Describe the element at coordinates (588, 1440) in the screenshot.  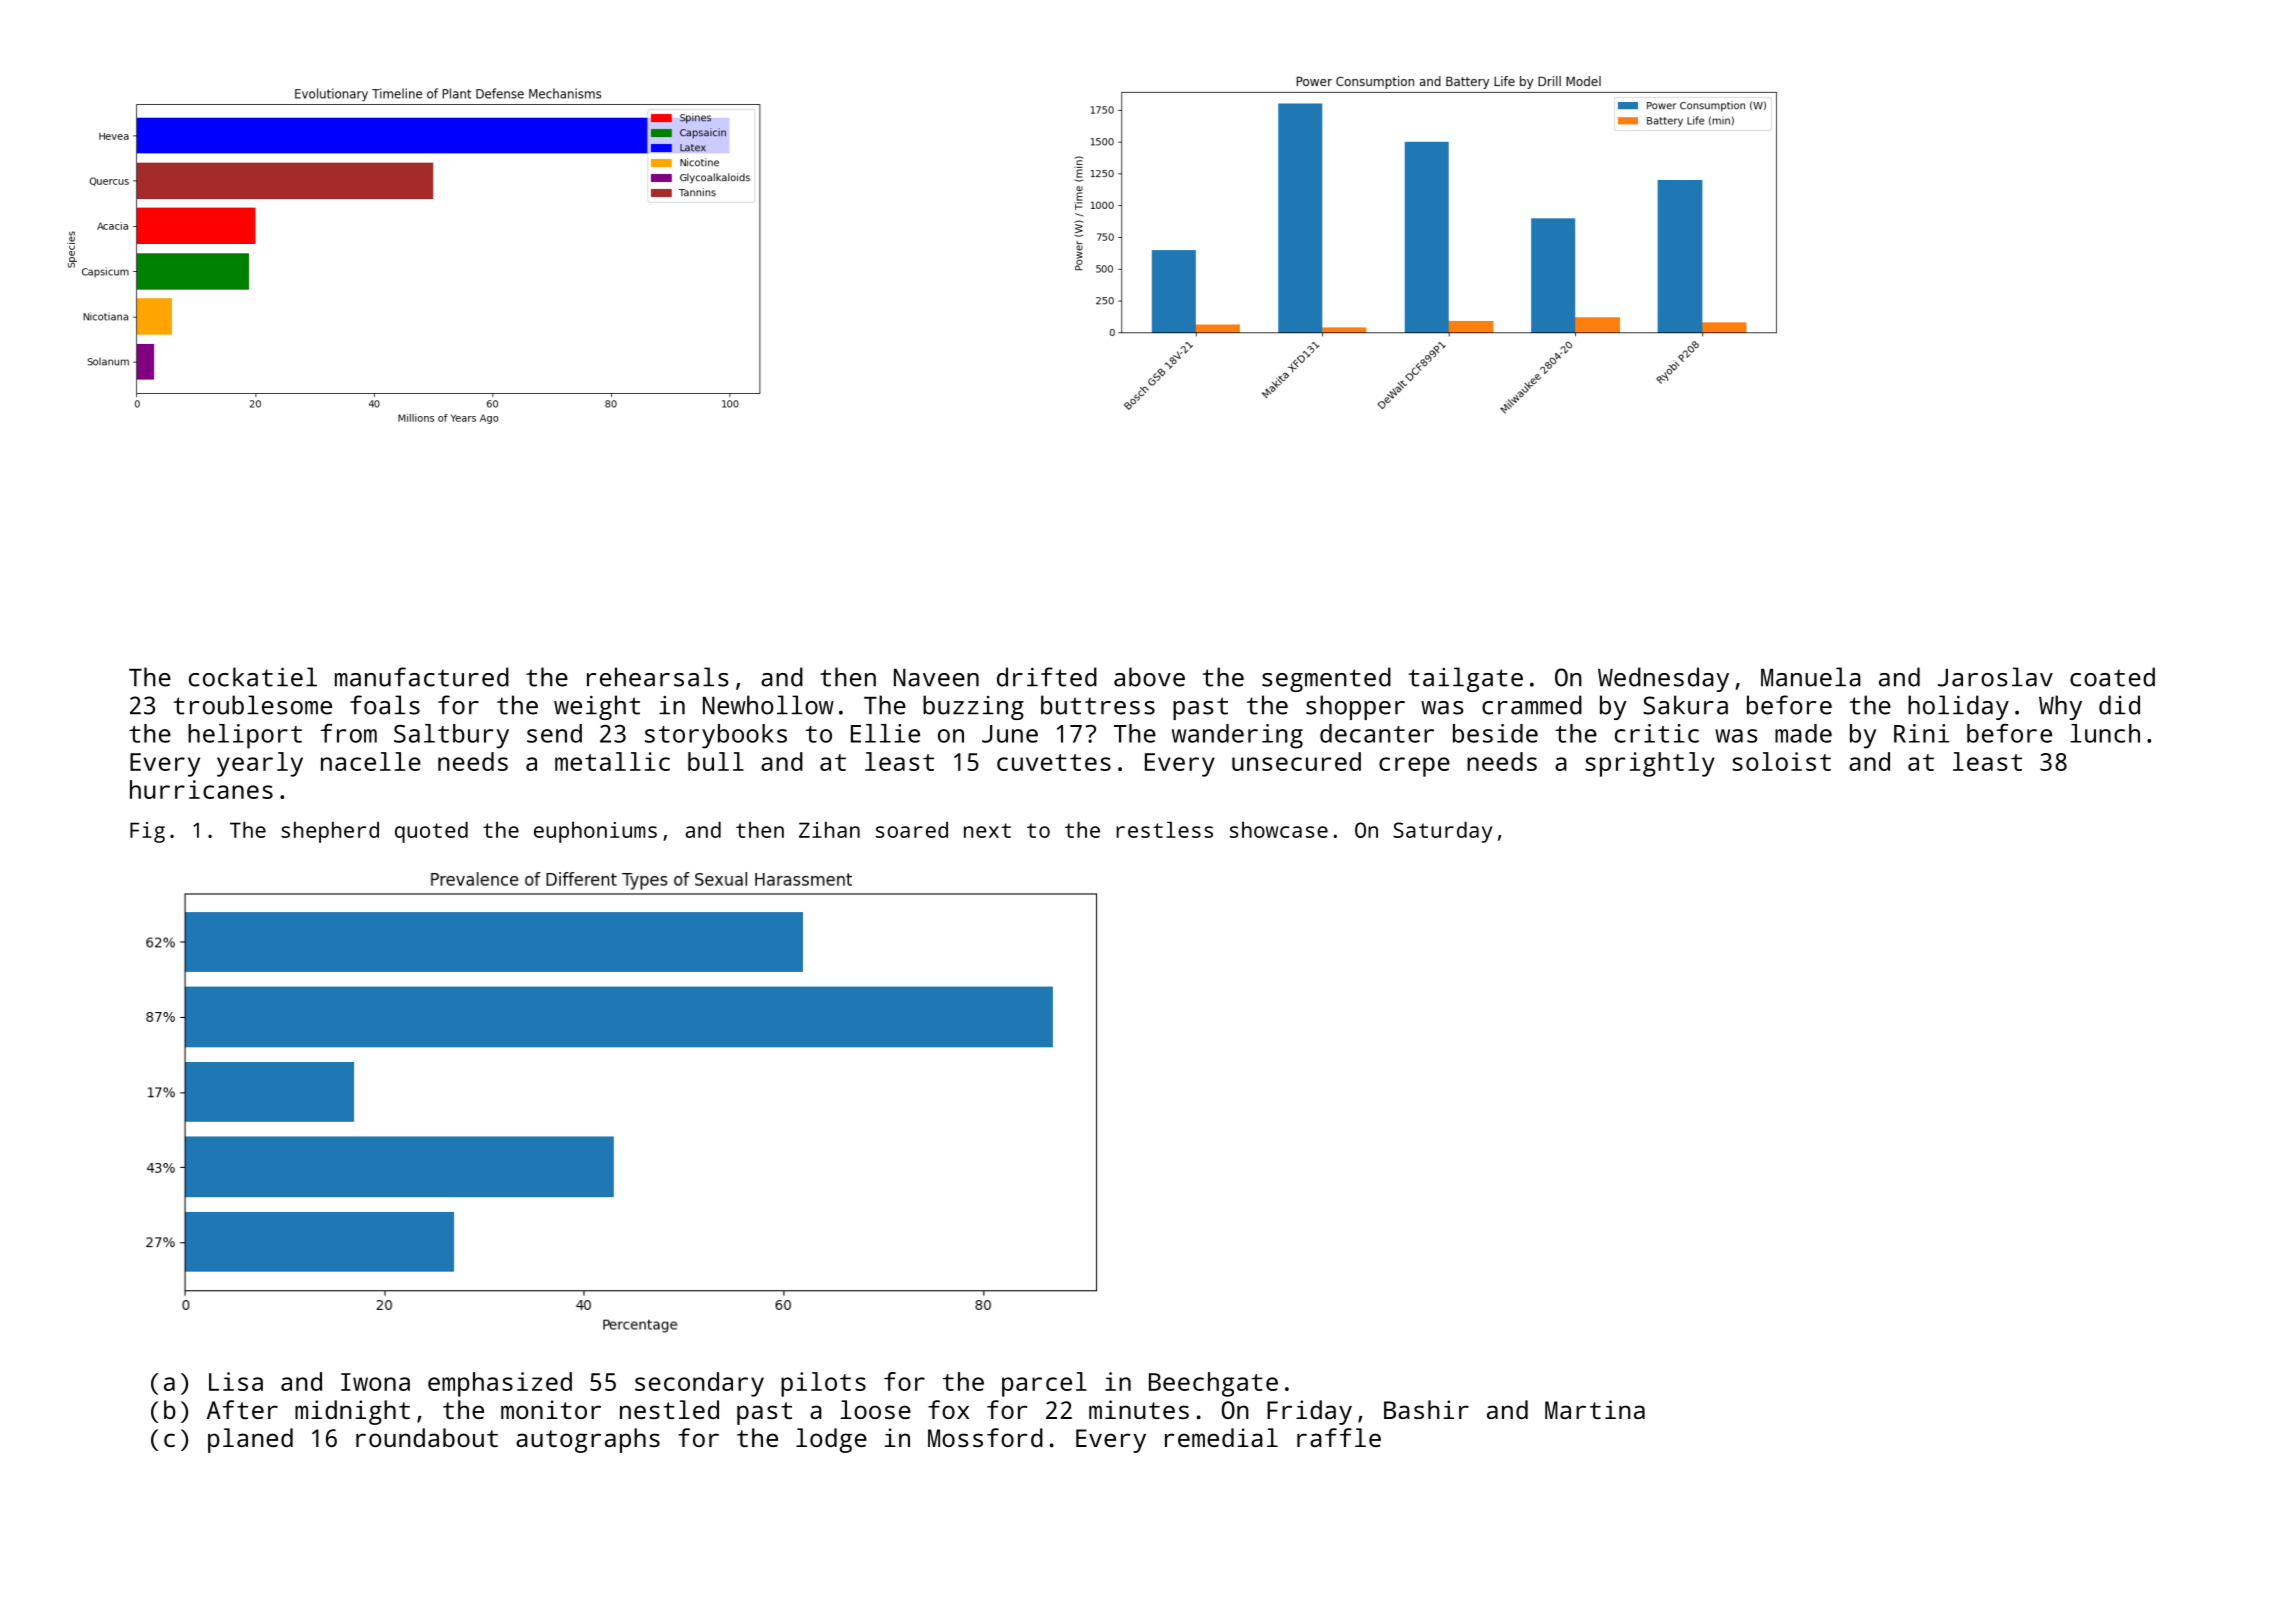
I see `autographs` at that location.
